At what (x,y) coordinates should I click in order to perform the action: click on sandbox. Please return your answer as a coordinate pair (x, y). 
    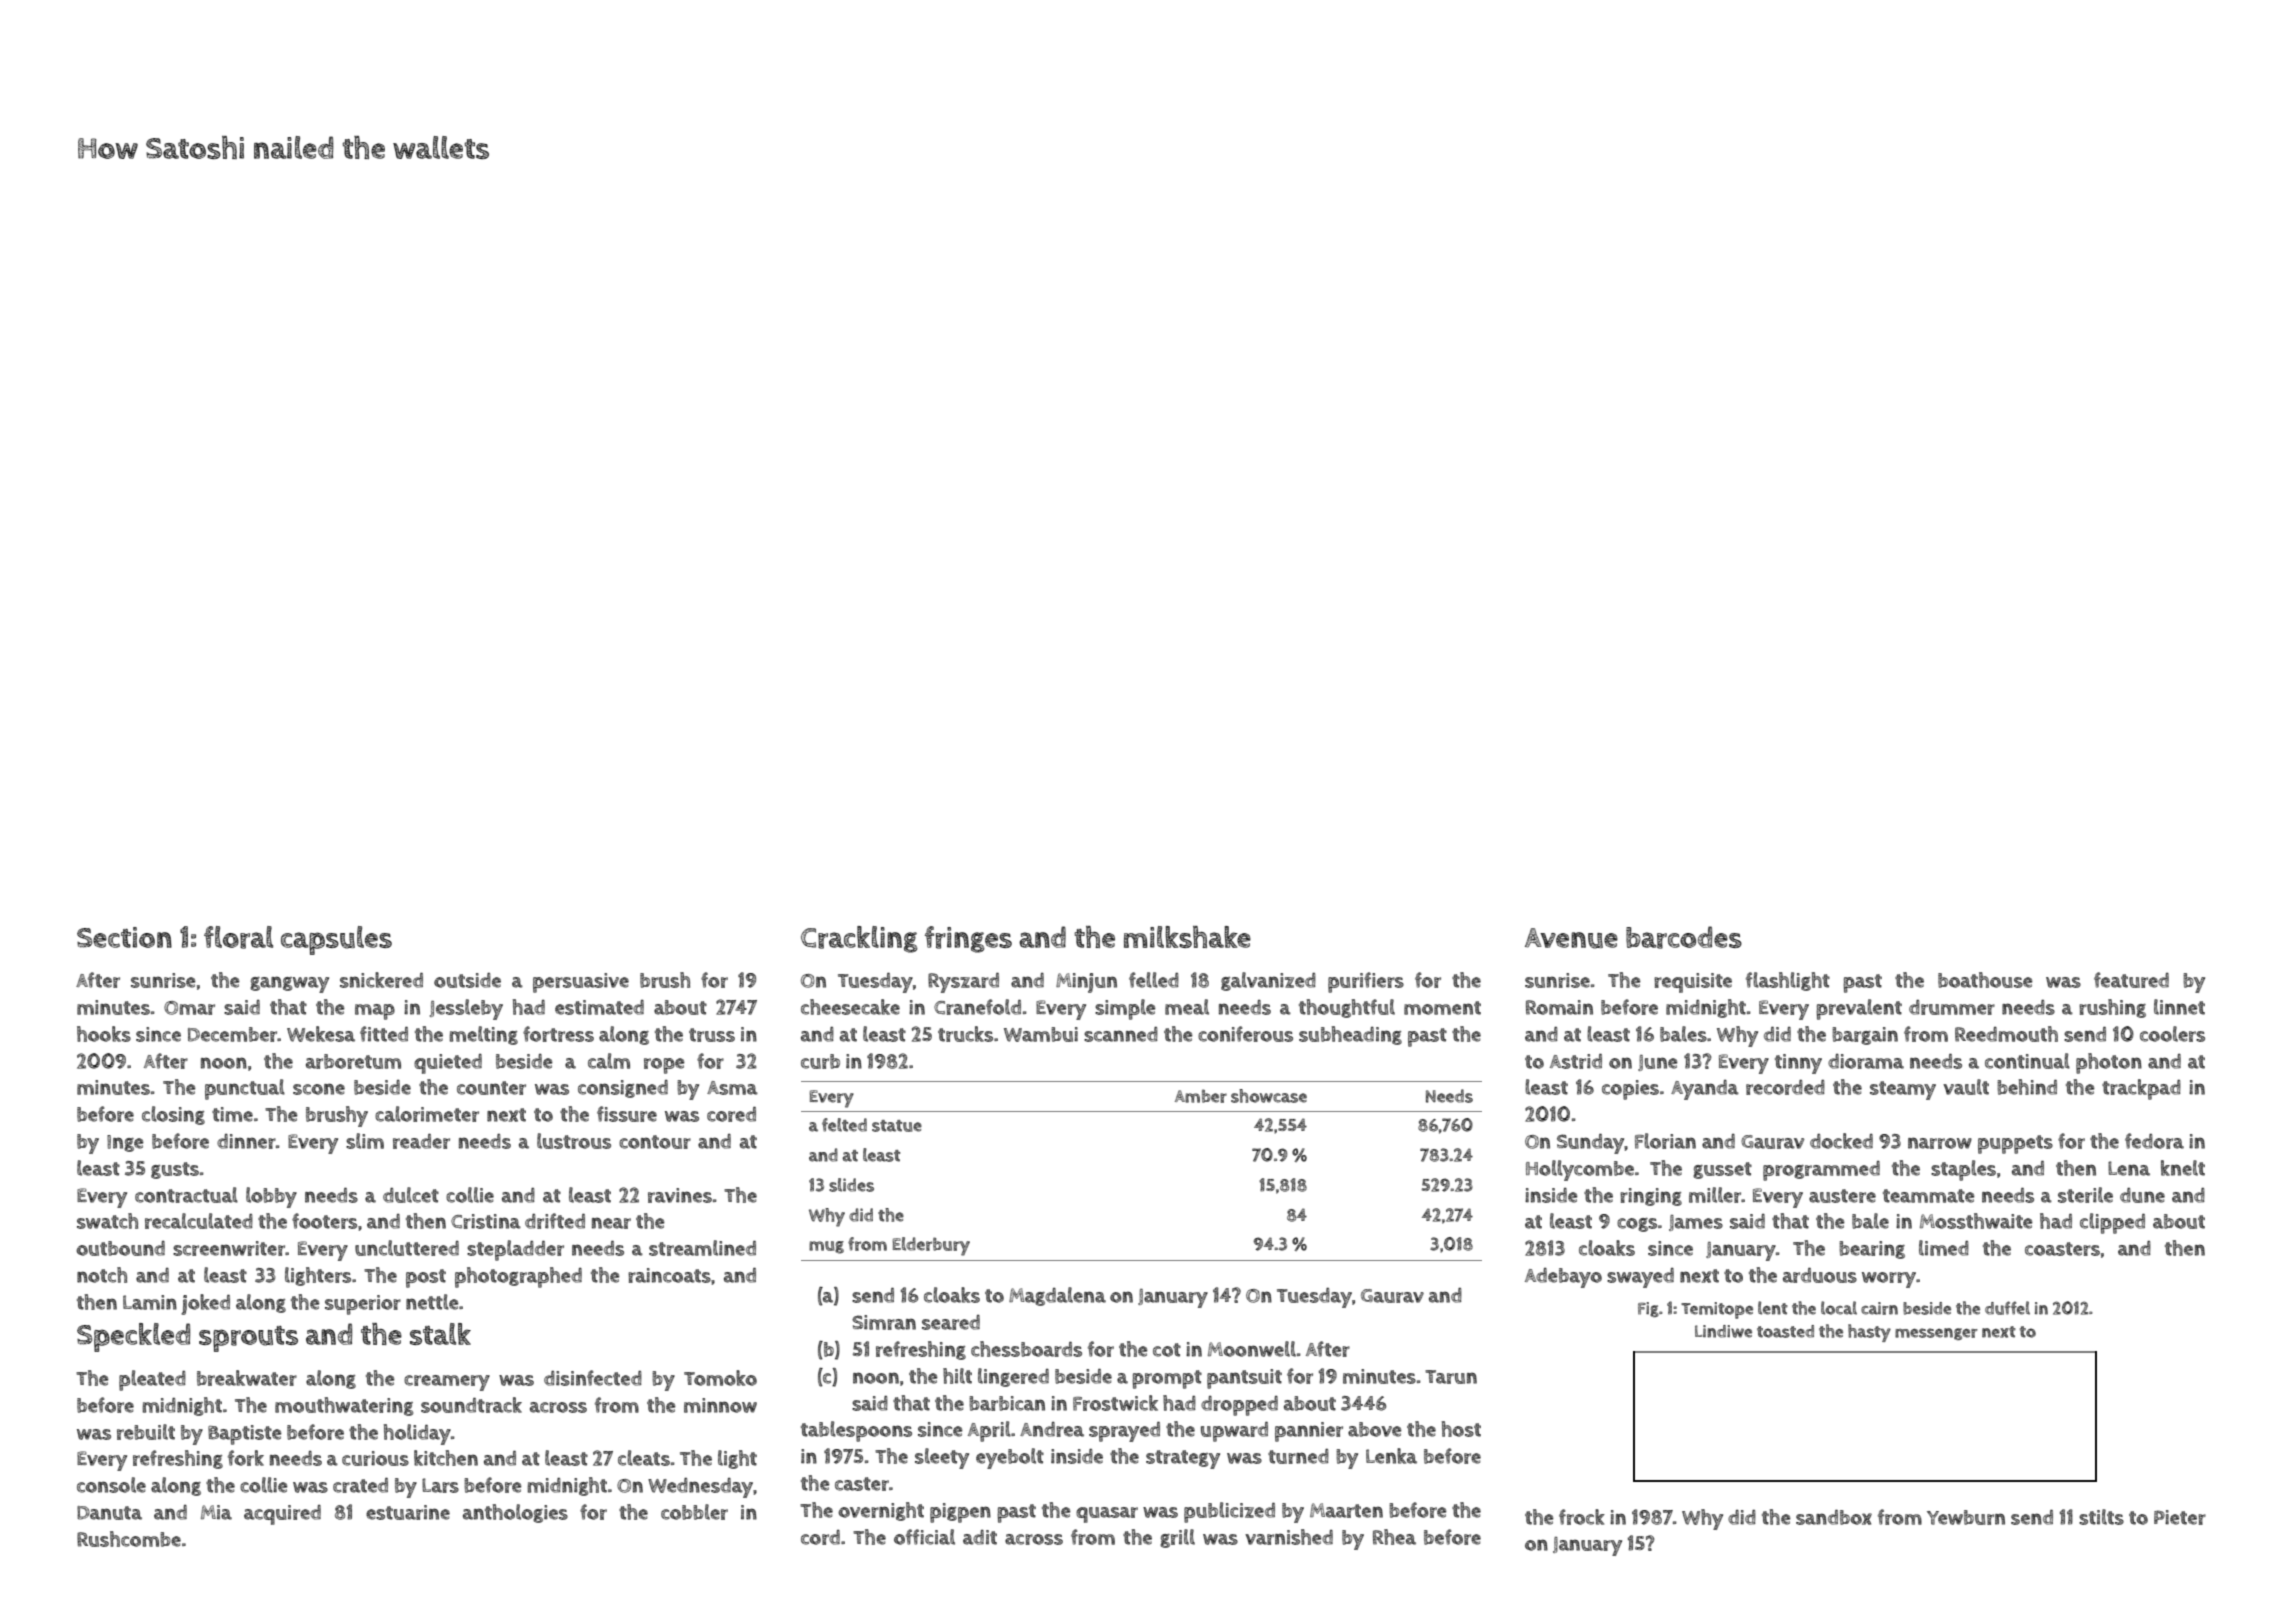
    Looking at the image, I should click on (1834, 1517).
